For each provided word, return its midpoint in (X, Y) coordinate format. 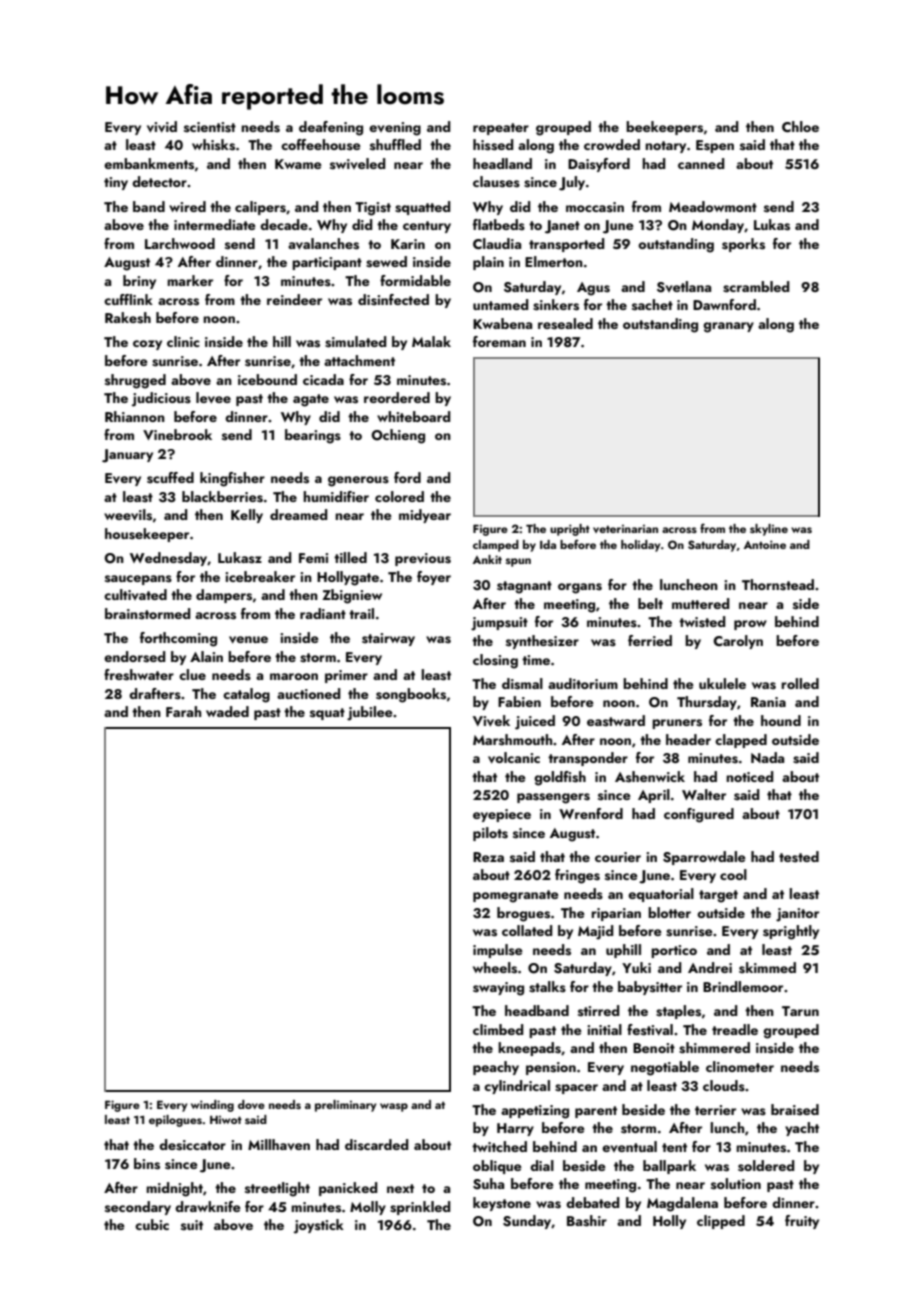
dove (251, 1104)
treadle (735, 1029)
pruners (677, 724)
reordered (397, 397)
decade (284, 224)
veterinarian (625, 528)
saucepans (138, 580)
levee (213, 398)
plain (488, 263)
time (536, 660)
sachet (652, 305)
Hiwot (226, 1119)
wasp (394, 1107)
